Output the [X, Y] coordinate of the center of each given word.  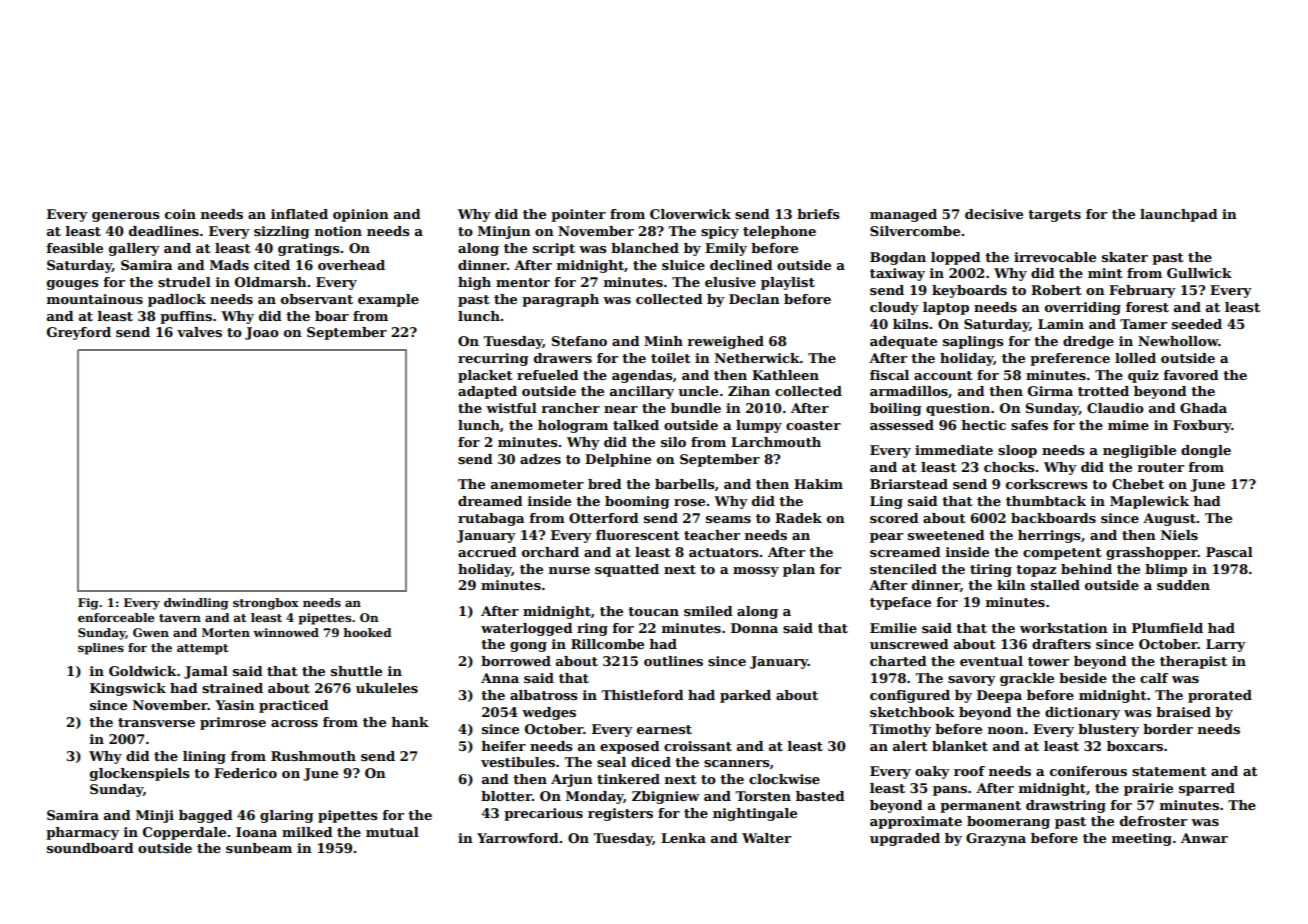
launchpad [1179, 215]
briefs [818, 214]
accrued [487, 552]
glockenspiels [139, 774]
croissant [698, 746]
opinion [361, 215]
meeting [1142, 839]
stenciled [903, 569]
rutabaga [491, 519]
